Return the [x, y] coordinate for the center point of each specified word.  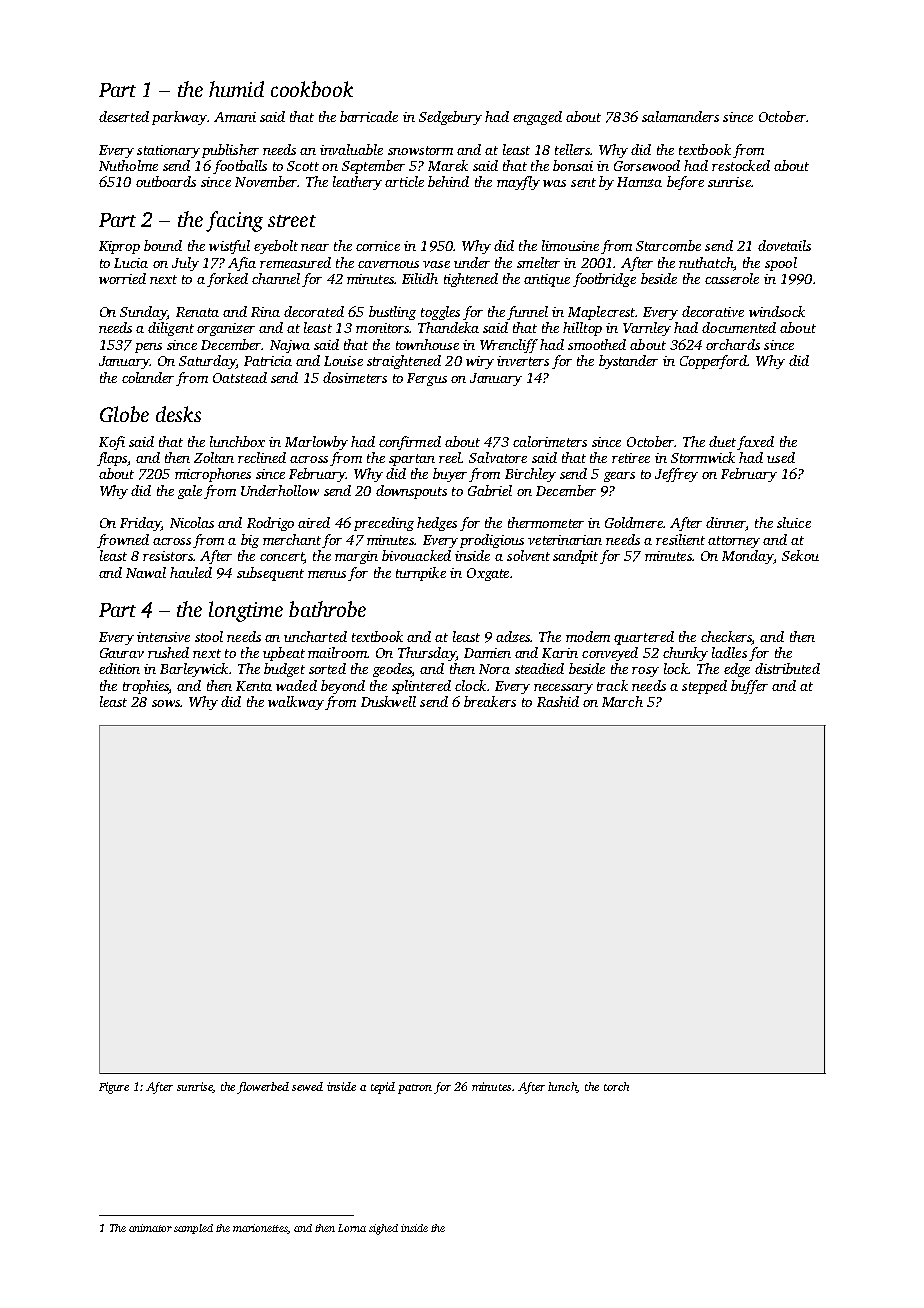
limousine [570, 245]
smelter [538, 262]
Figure [114, 1088]
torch [616, 1086]
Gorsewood [647, 165]
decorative [713, 311]
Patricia [268, 361]
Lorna [352, 1228]
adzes [513, 636]
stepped [704, 687]
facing [234, 221]
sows [166, 703]
